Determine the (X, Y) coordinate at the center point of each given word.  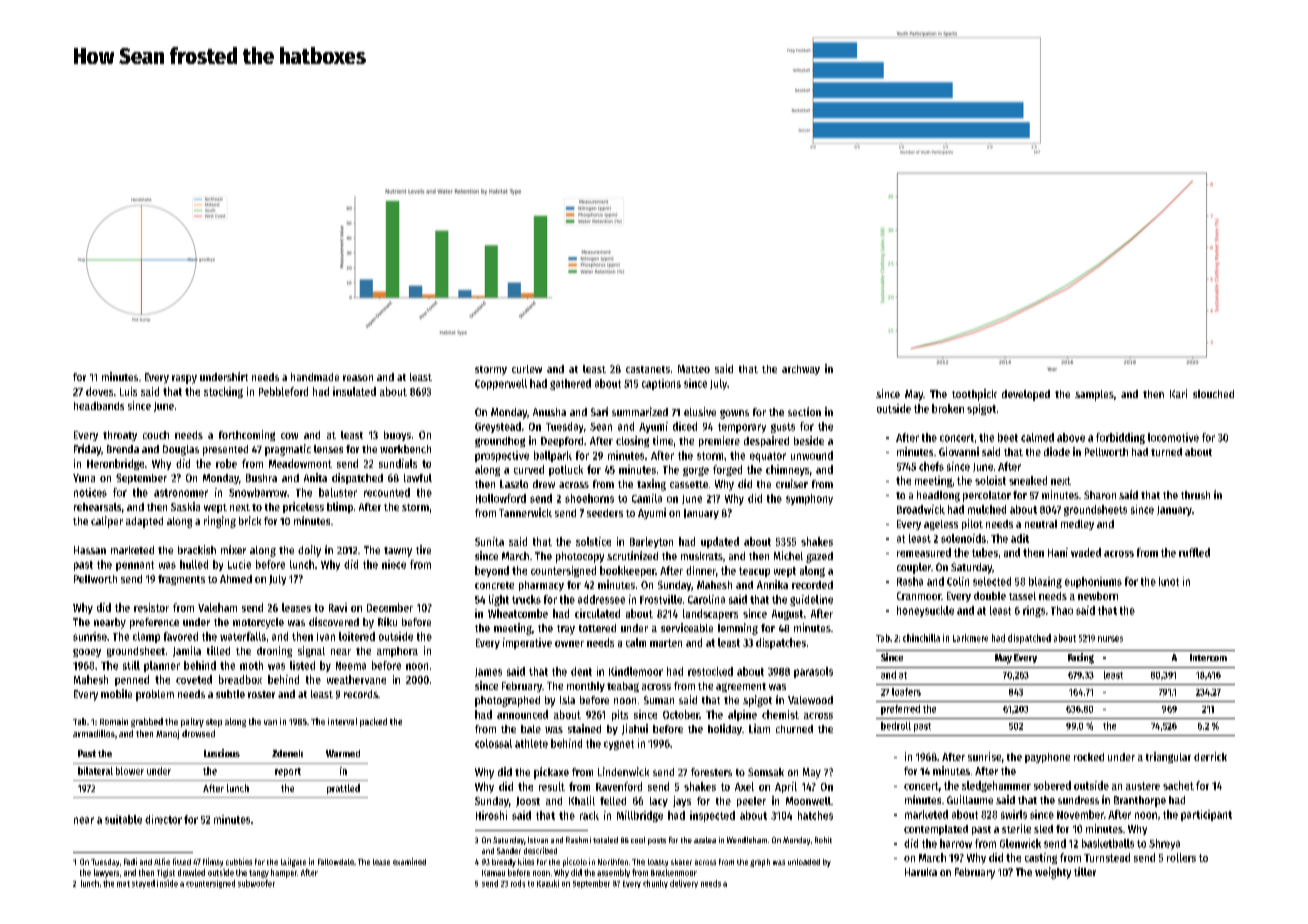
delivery (684, 884)
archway (801, 370)
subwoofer (256, 883)
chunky (655, 884)
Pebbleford (283, 391)
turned (1166, 452)
